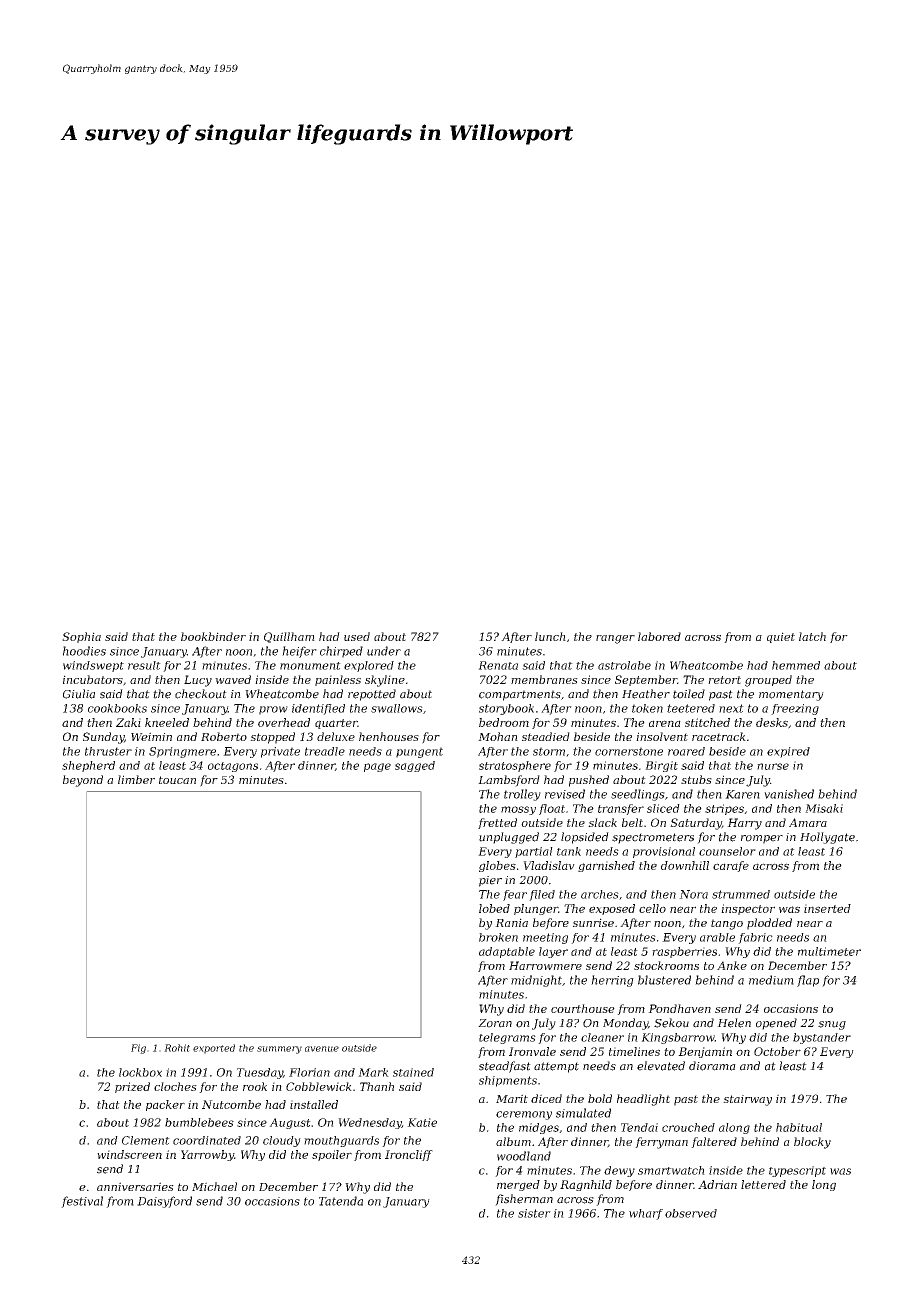 The width and height of the page is (924, 1308). I want to click on prized, so click(132, 1087).
